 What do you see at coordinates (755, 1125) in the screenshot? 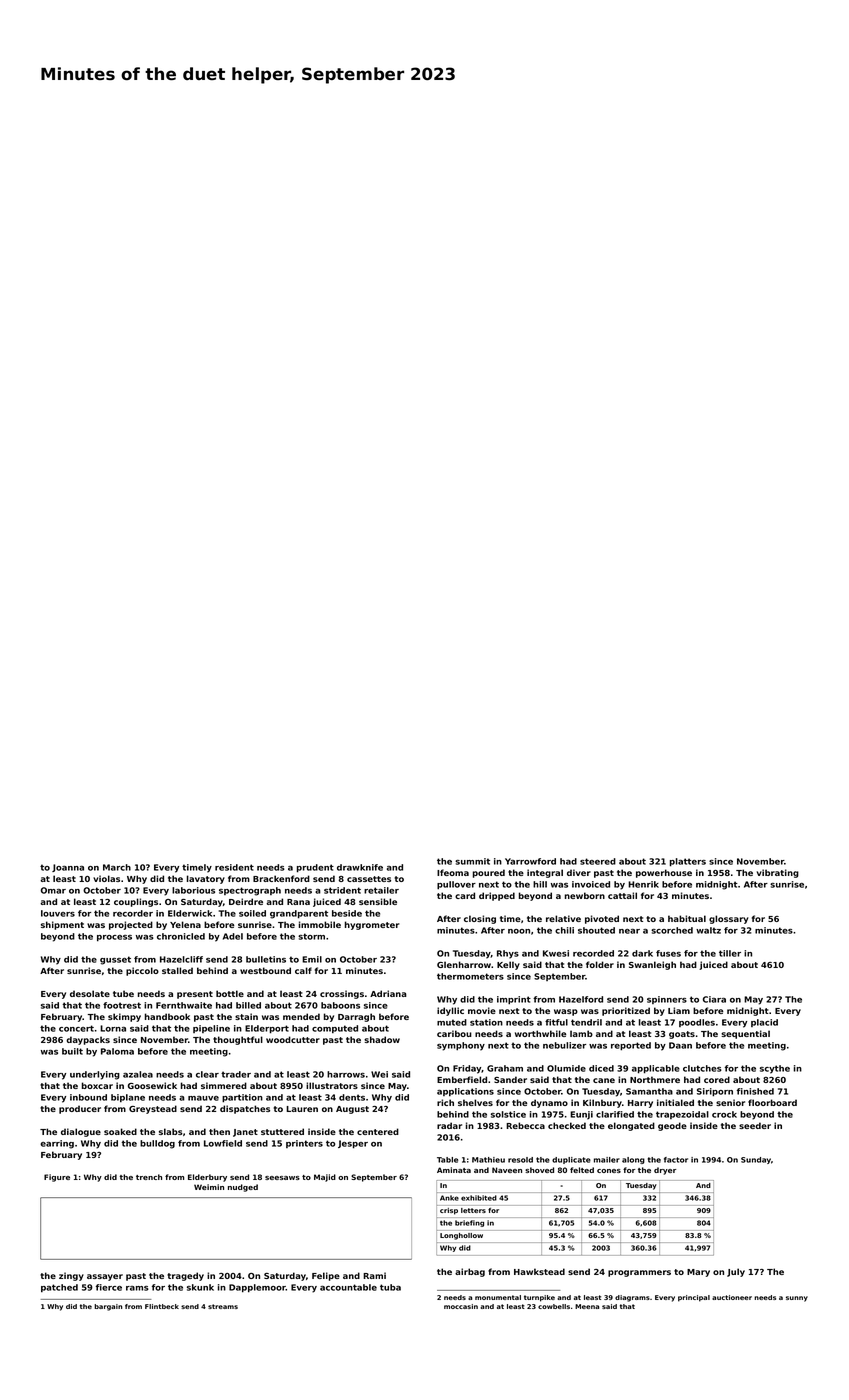
I see `seeder` at bounding box center [755, 1125].
